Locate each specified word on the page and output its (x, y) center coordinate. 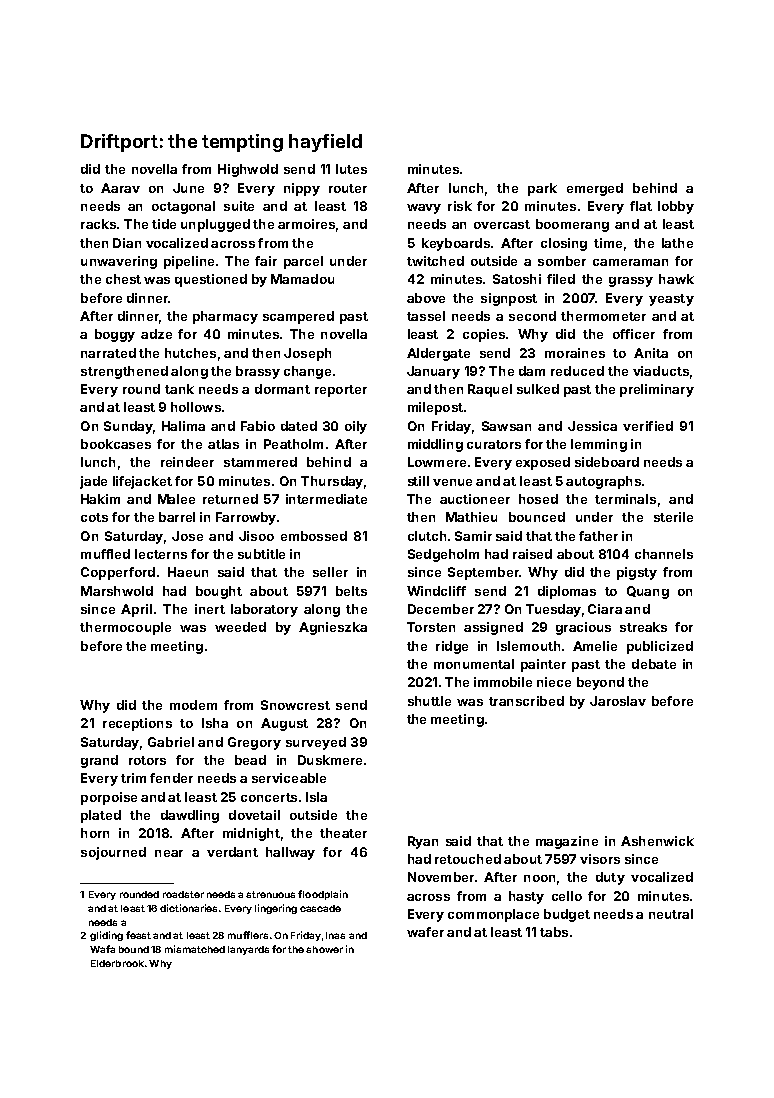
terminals (625, 499)
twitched (435, 261)
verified (648, 426)
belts (351, 591)
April (136, 610)
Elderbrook (117, 963)
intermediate (326, 499)
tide (164, 224)
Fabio (258, 426)
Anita (651, 353)
